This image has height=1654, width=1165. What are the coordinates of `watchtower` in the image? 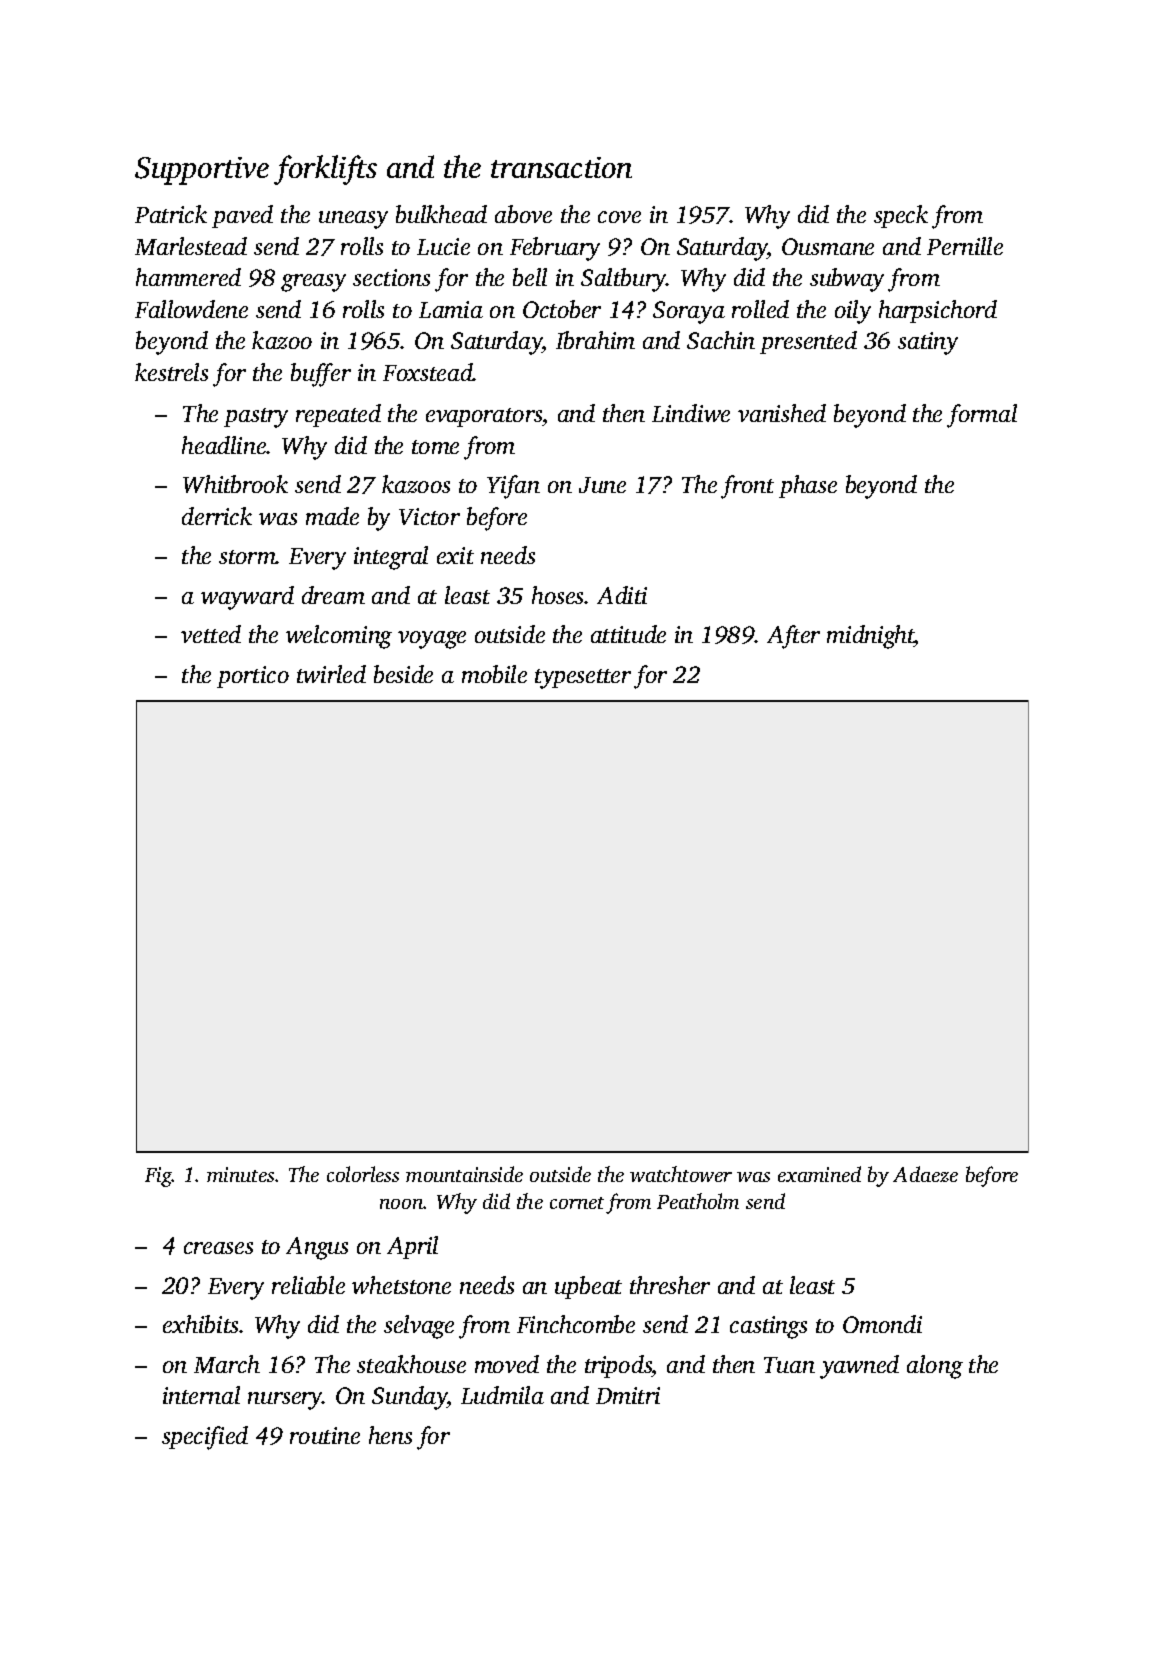 It's located at (681, 1174).
